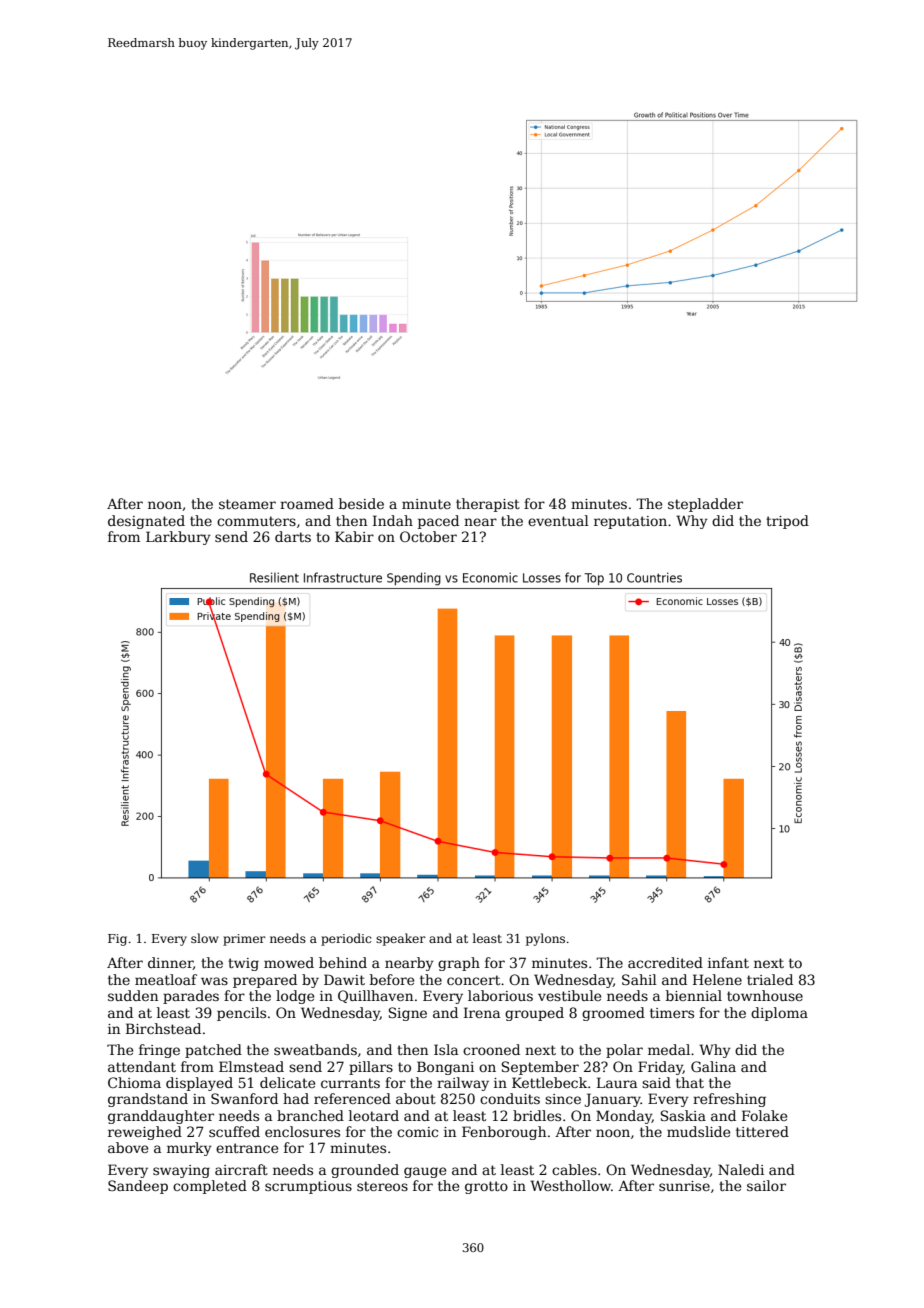 This screenshot has width=924, height=1308. Describe the element at coordinates (178, 538) in the screenshot. I see `Larkbury` at that location.
